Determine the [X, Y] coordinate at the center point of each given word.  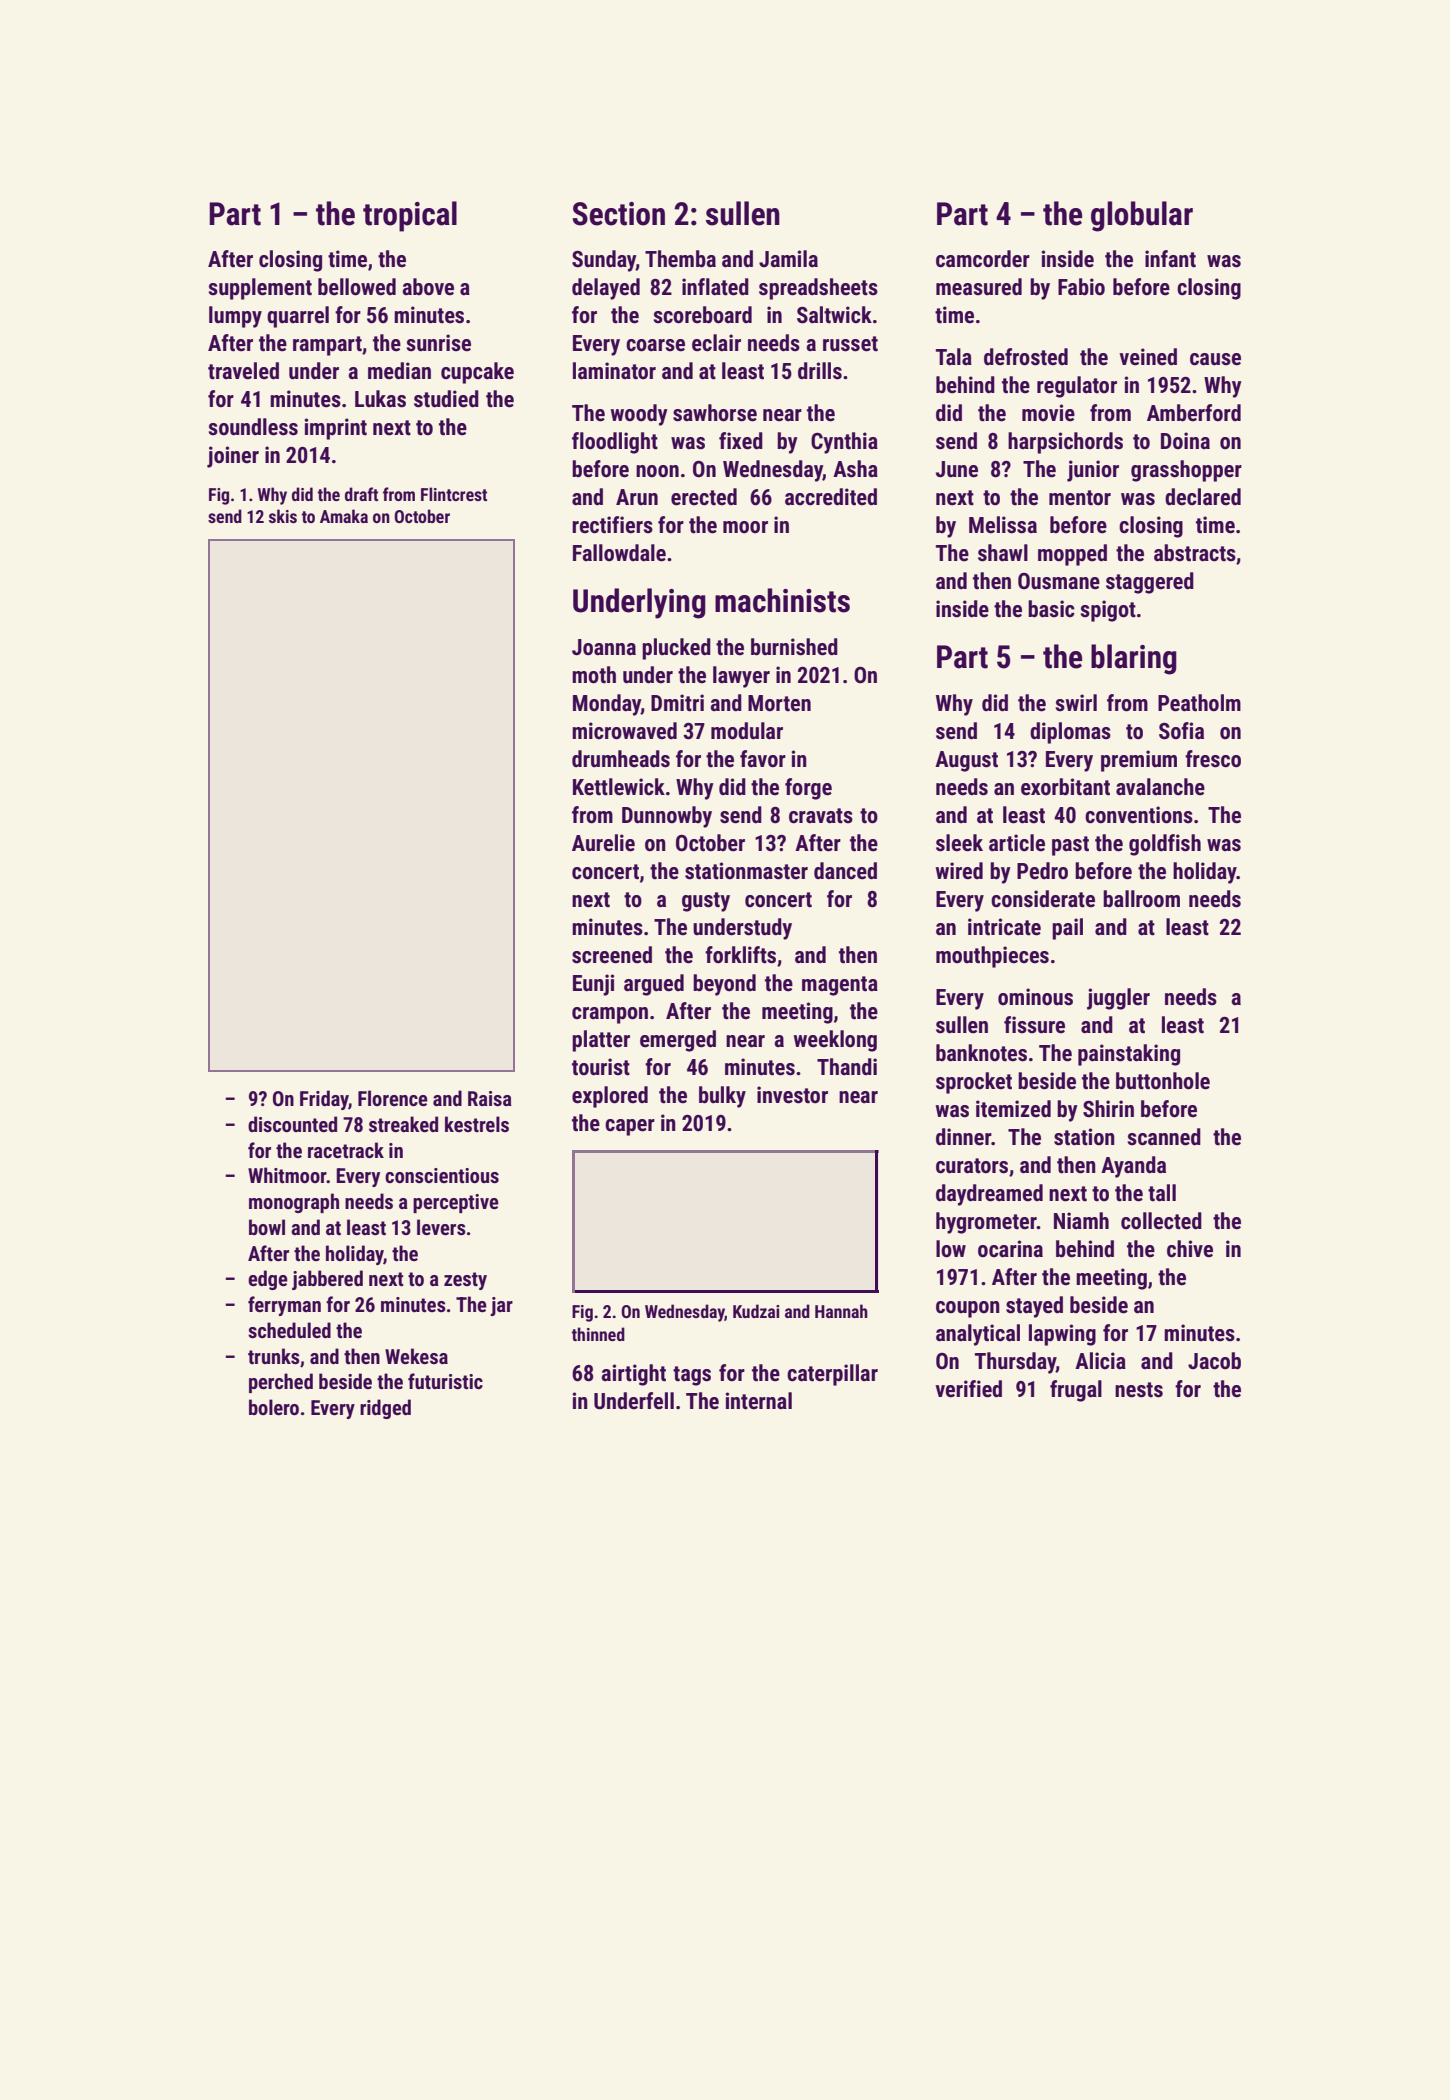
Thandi [847, 1066]
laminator [614, 371]
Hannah [841, 1311]
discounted [292, 1124]
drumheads [621, 759]
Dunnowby [667, 817]
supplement [260, 289]
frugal [1076, 1391]
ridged [385, 1409]
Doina [1185, 441]
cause [1215, 359]
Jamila [788, 258]
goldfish [1165, 845]
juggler [1118, 999]
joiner [233, 457]
